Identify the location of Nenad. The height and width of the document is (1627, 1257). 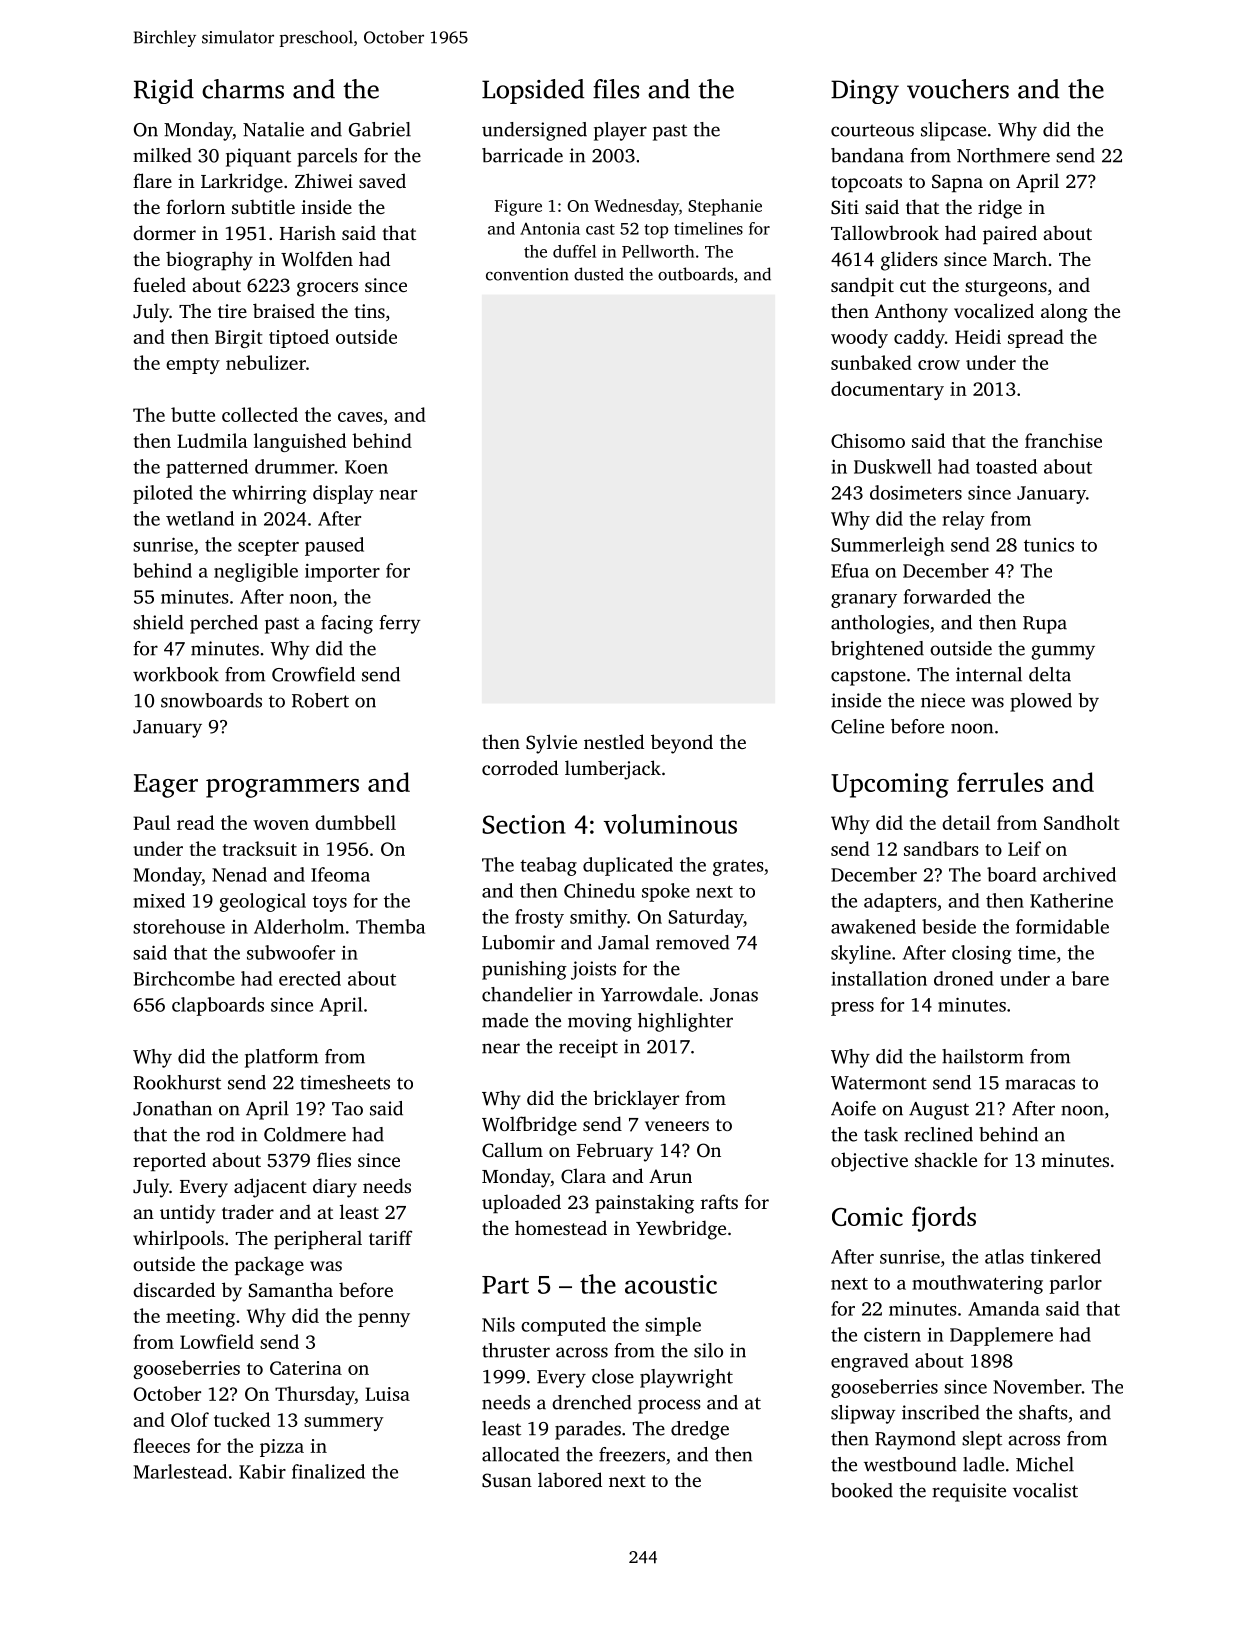
(239, 874).
